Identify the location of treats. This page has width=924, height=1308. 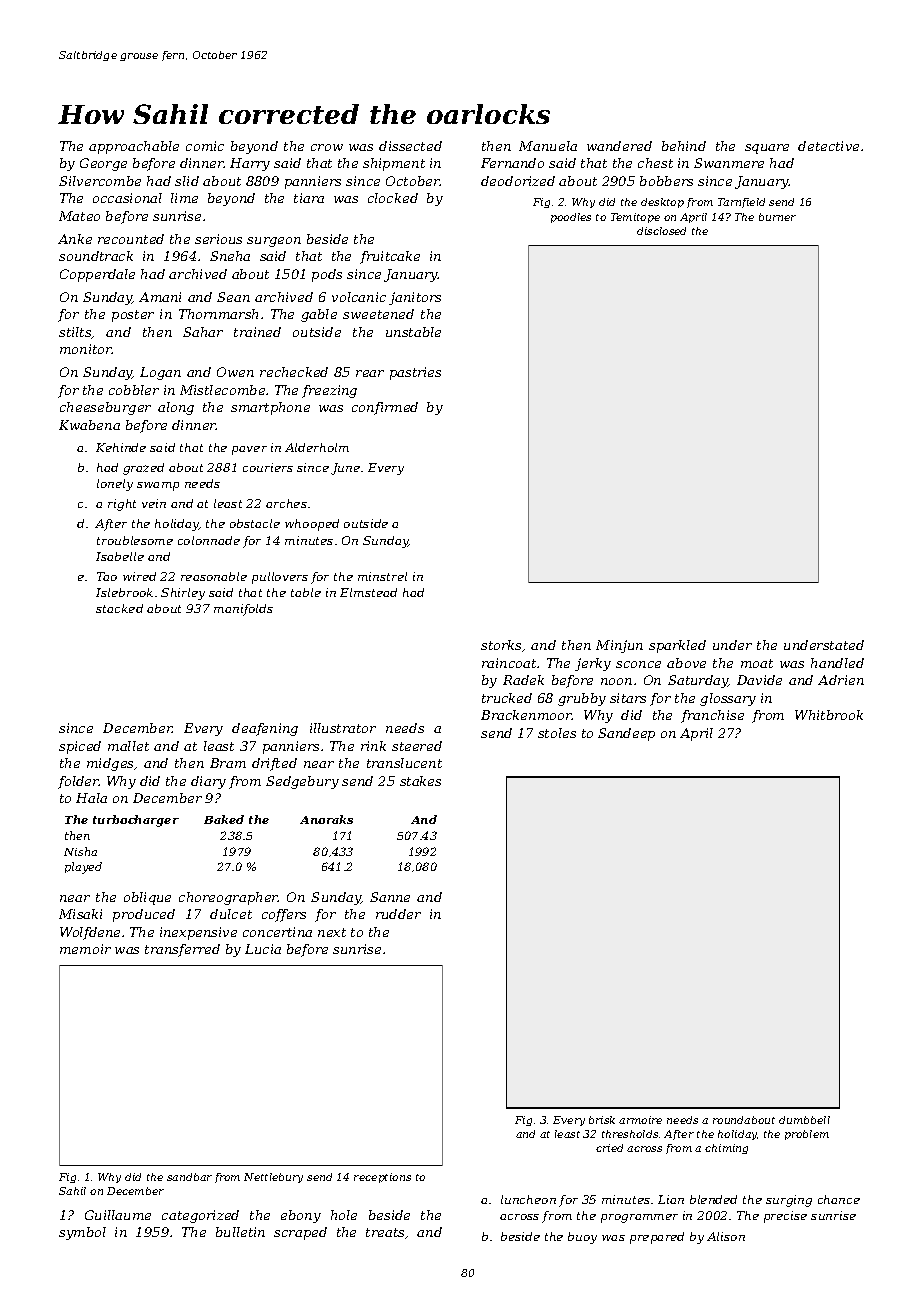
(385, 1232).
